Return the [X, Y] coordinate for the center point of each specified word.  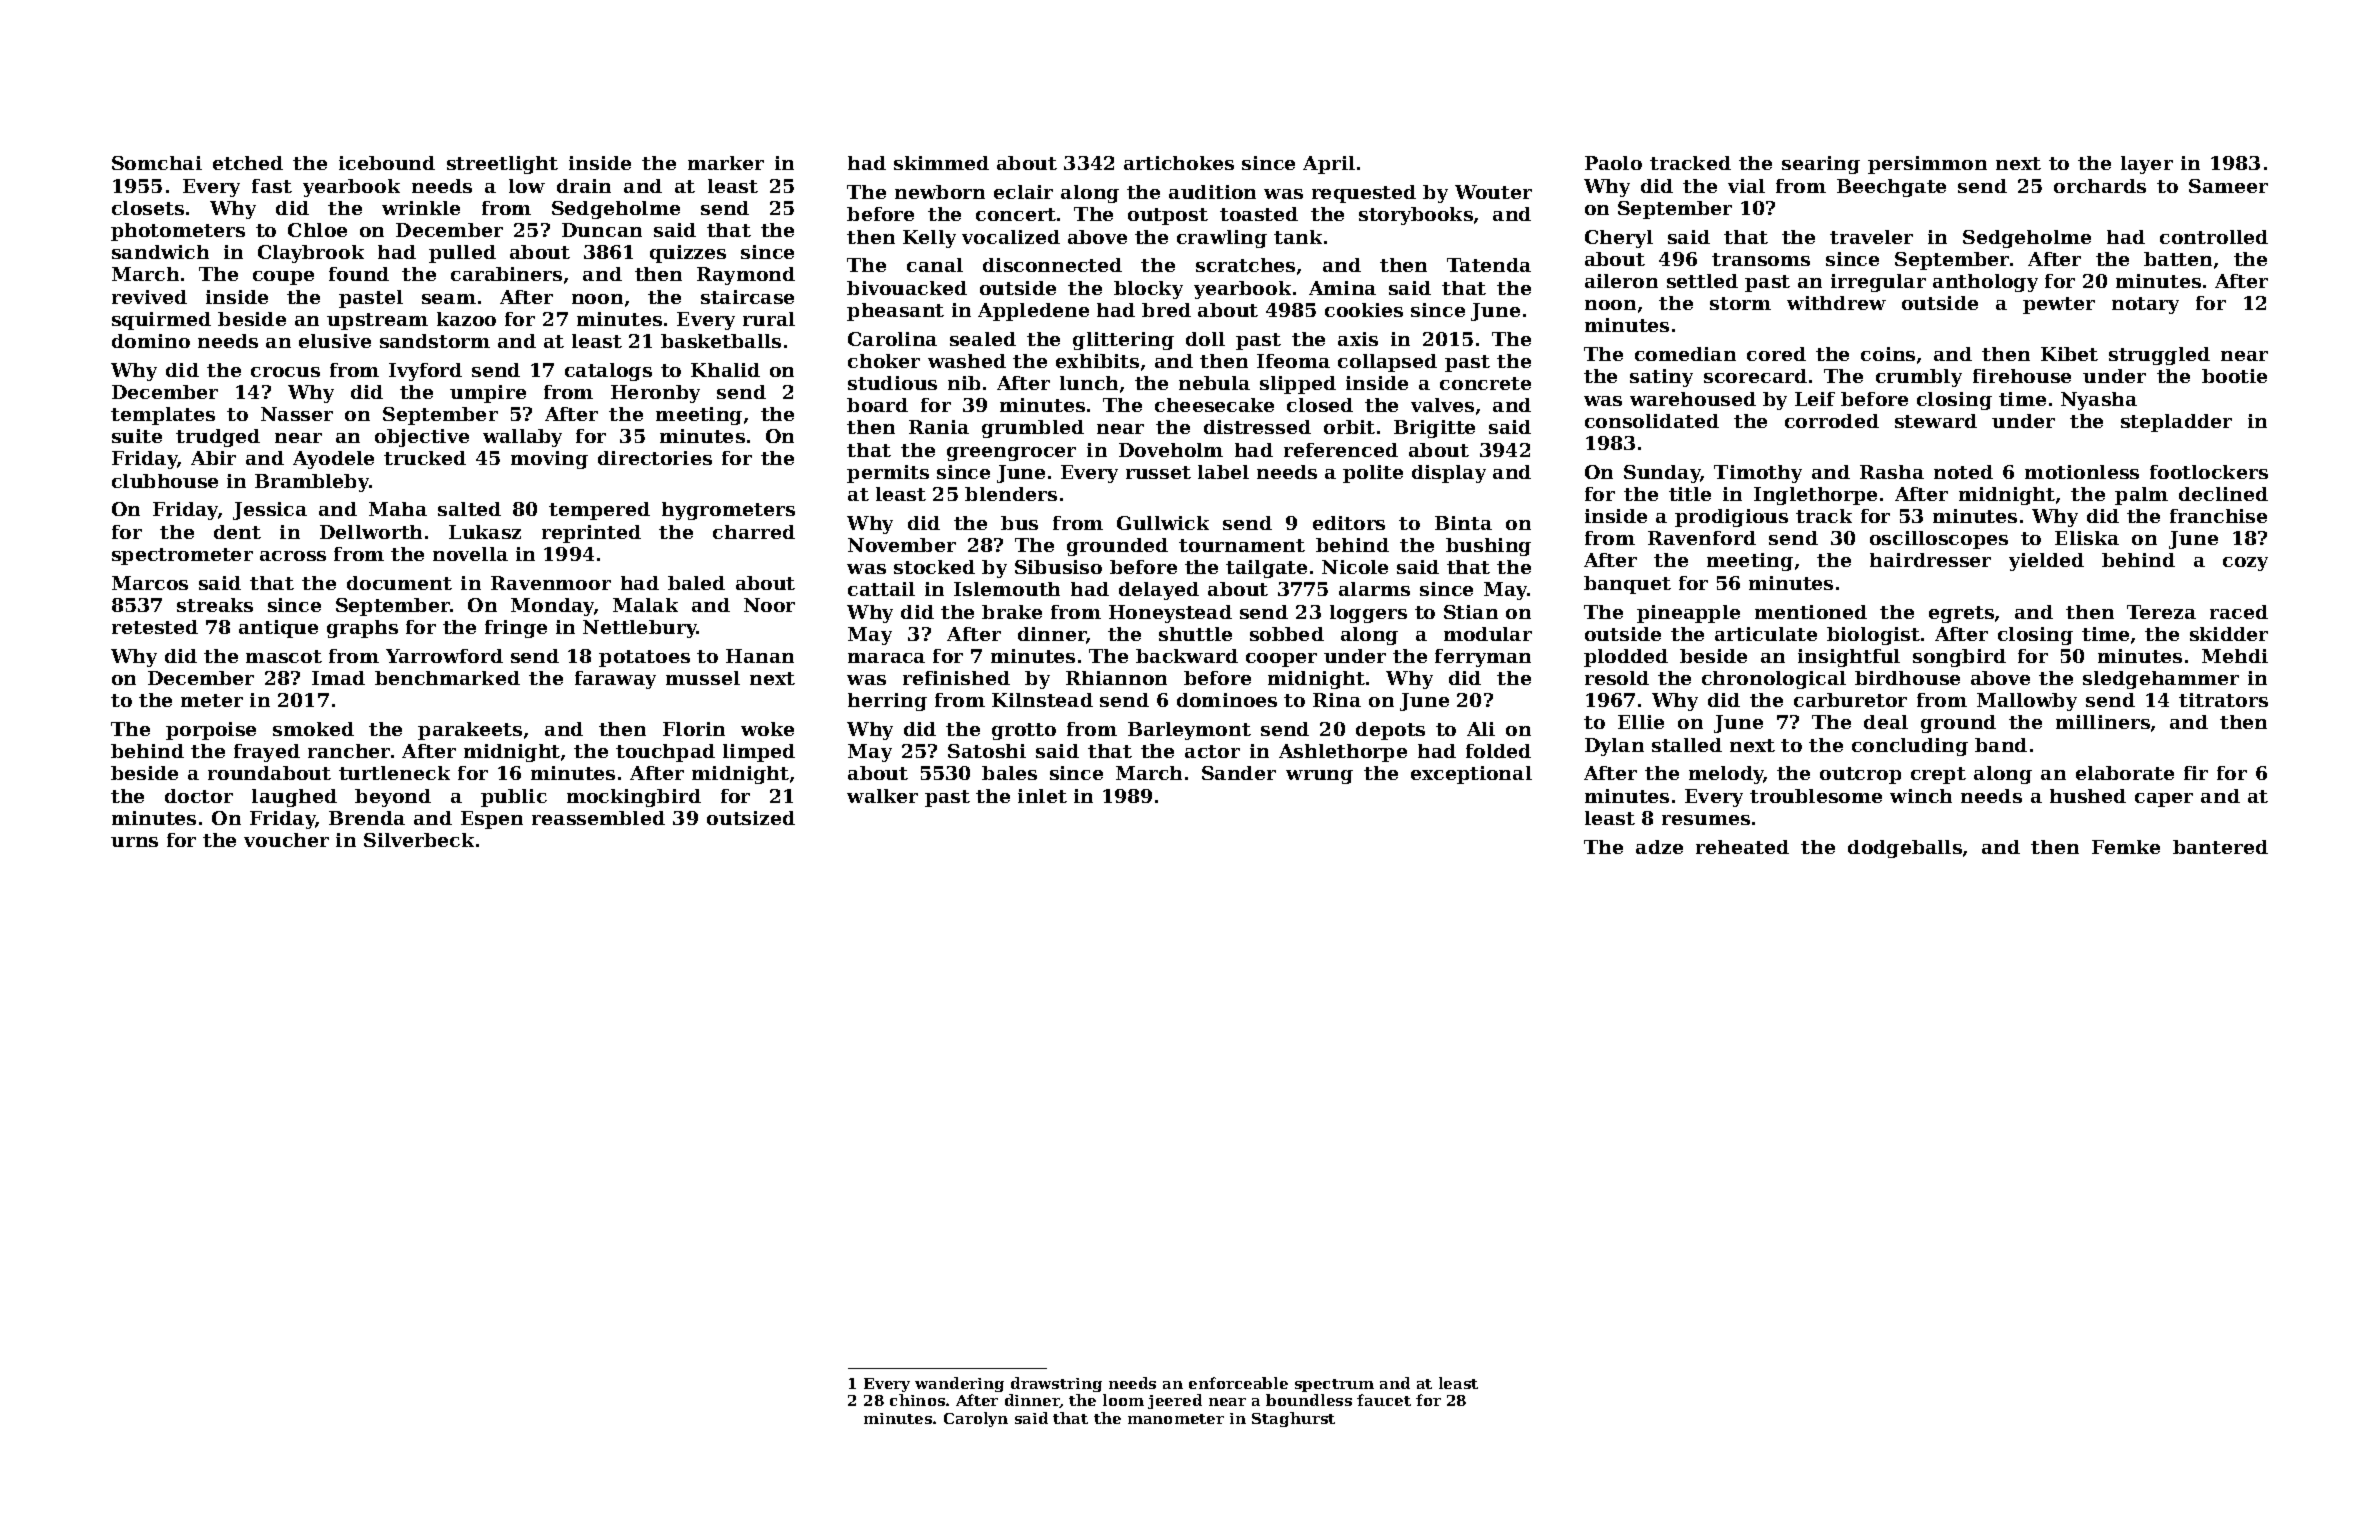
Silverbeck [419, 840]
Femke [2126, 847]
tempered [599, 511]
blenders [1011, 494]
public [514, 798]
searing [1821, 165]
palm [2141, 496]
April [1329, 165]
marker [726, 163]
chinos [917, 1400]
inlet [1042, 796]
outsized [751, 818]
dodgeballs [1905, 849]
